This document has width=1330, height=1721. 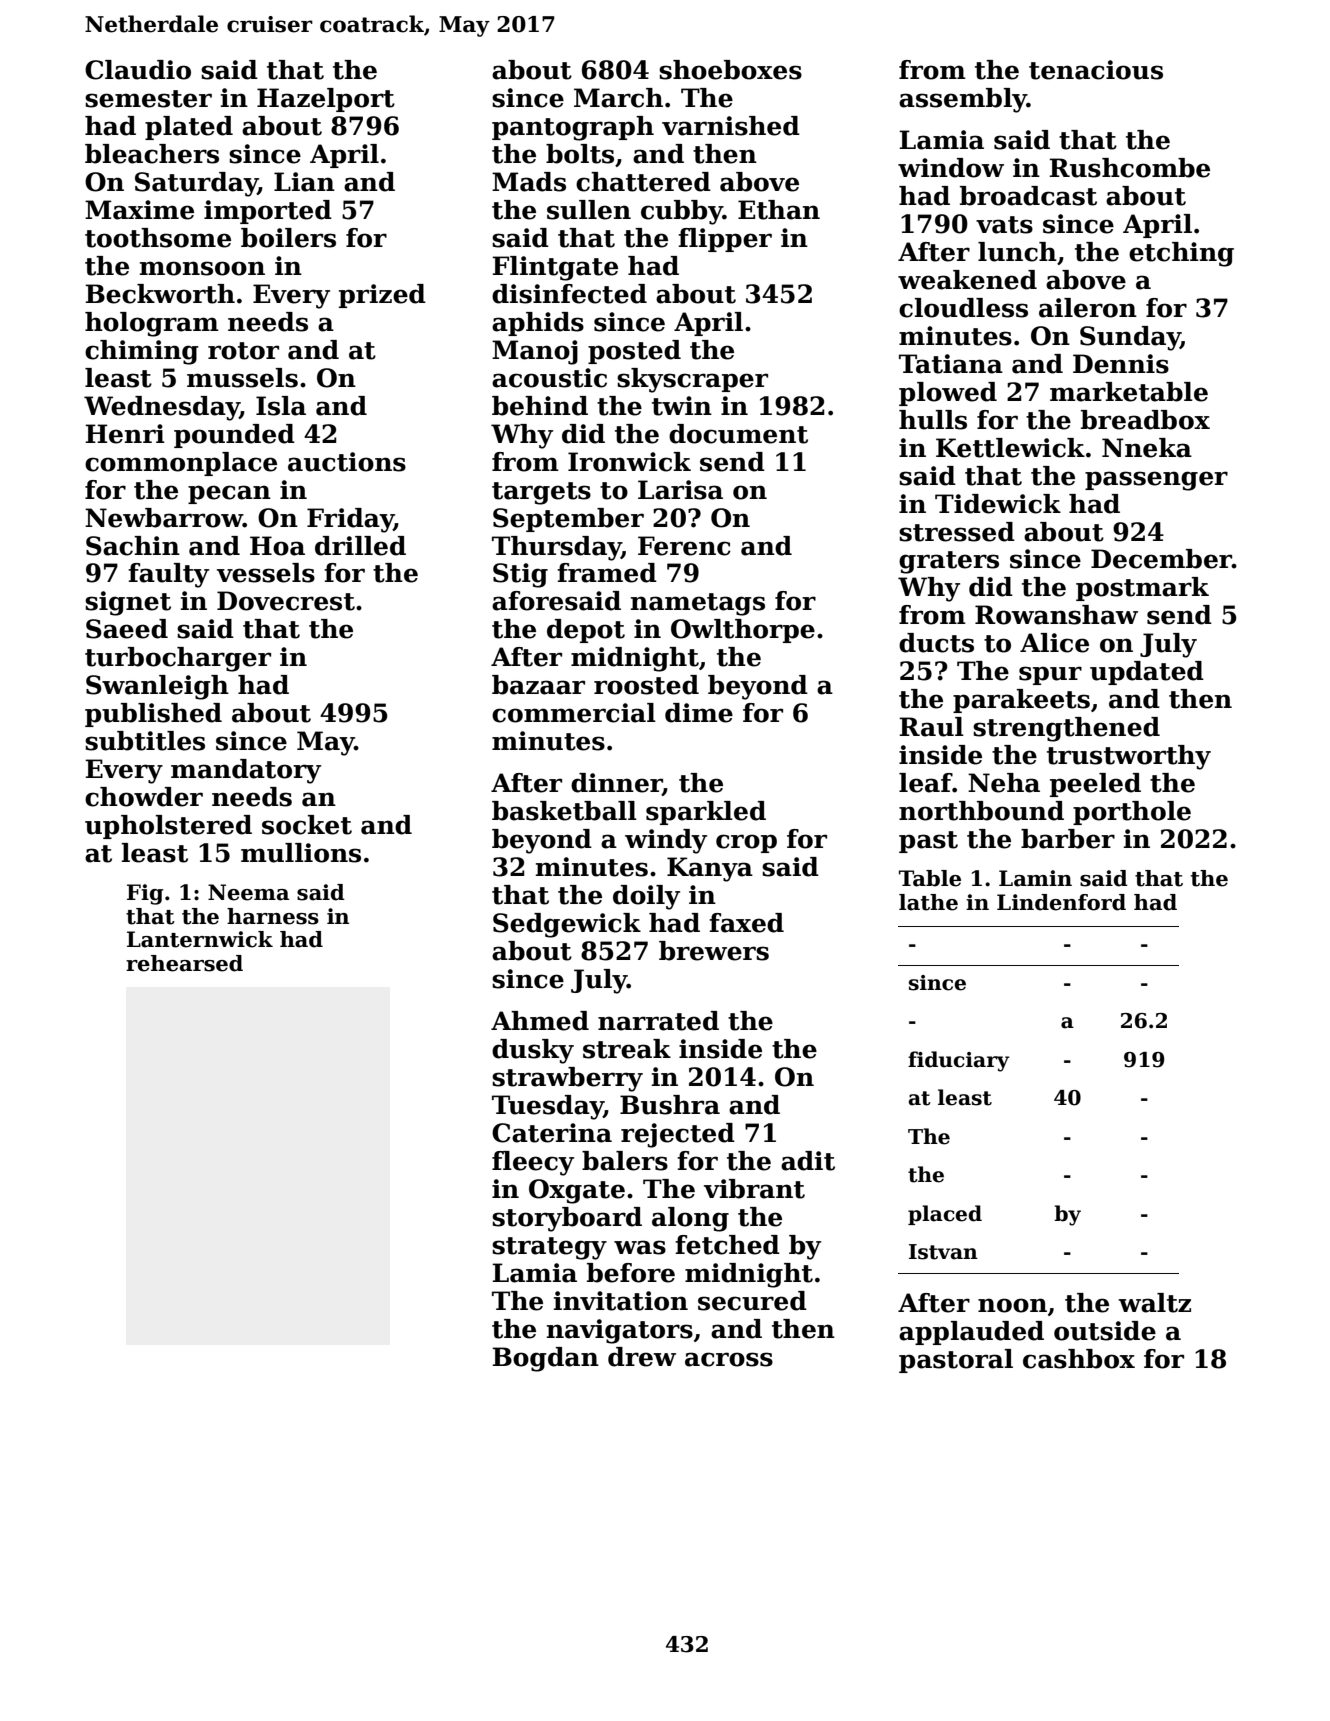 I want to click on breadbox, so click(x=1145, y=420).
